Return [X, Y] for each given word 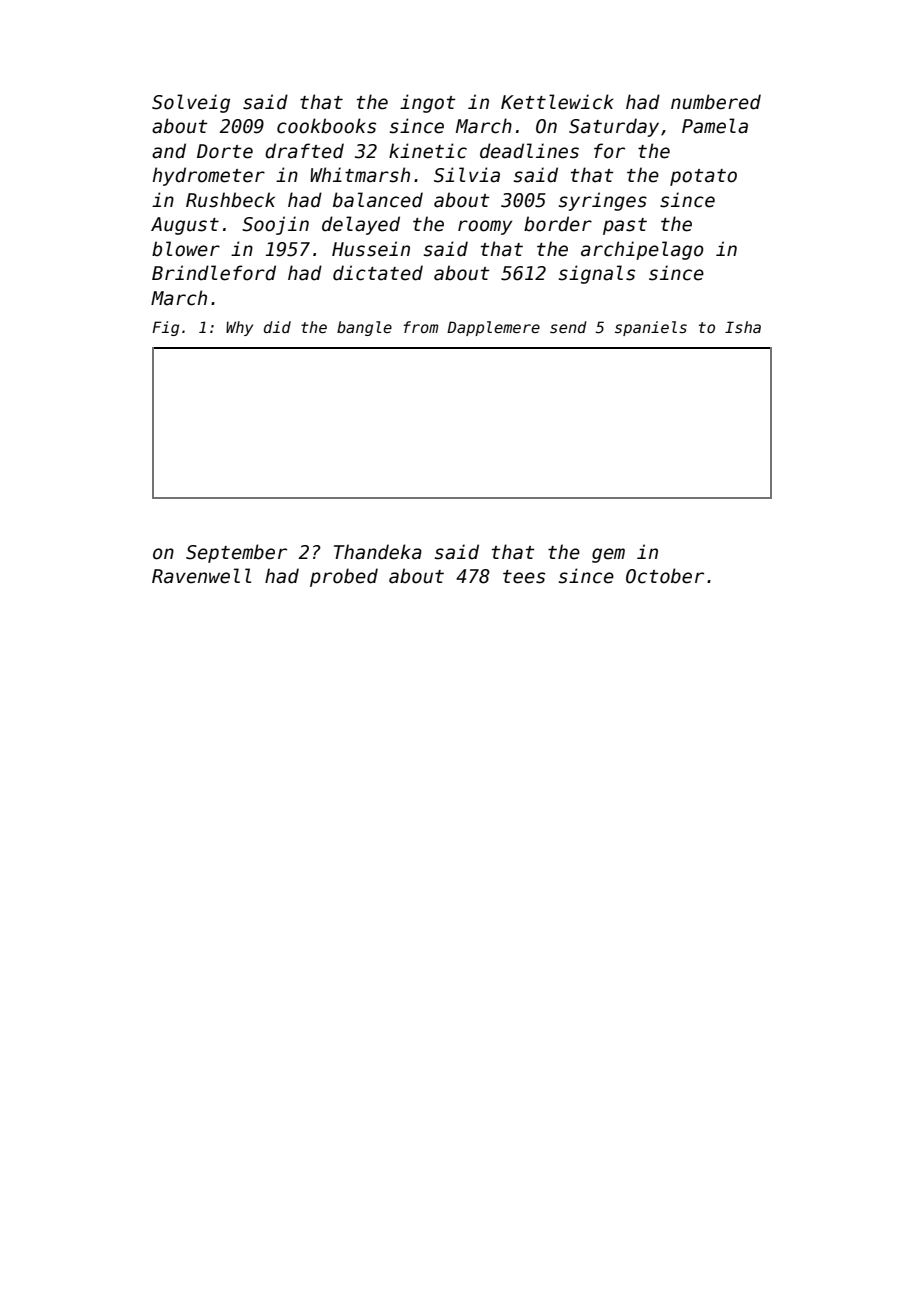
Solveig [191, 103]
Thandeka [378, 552]
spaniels [651, 328]
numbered [716, 102]
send [568, 327]
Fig [165, 328]
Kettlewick [557, 102]
